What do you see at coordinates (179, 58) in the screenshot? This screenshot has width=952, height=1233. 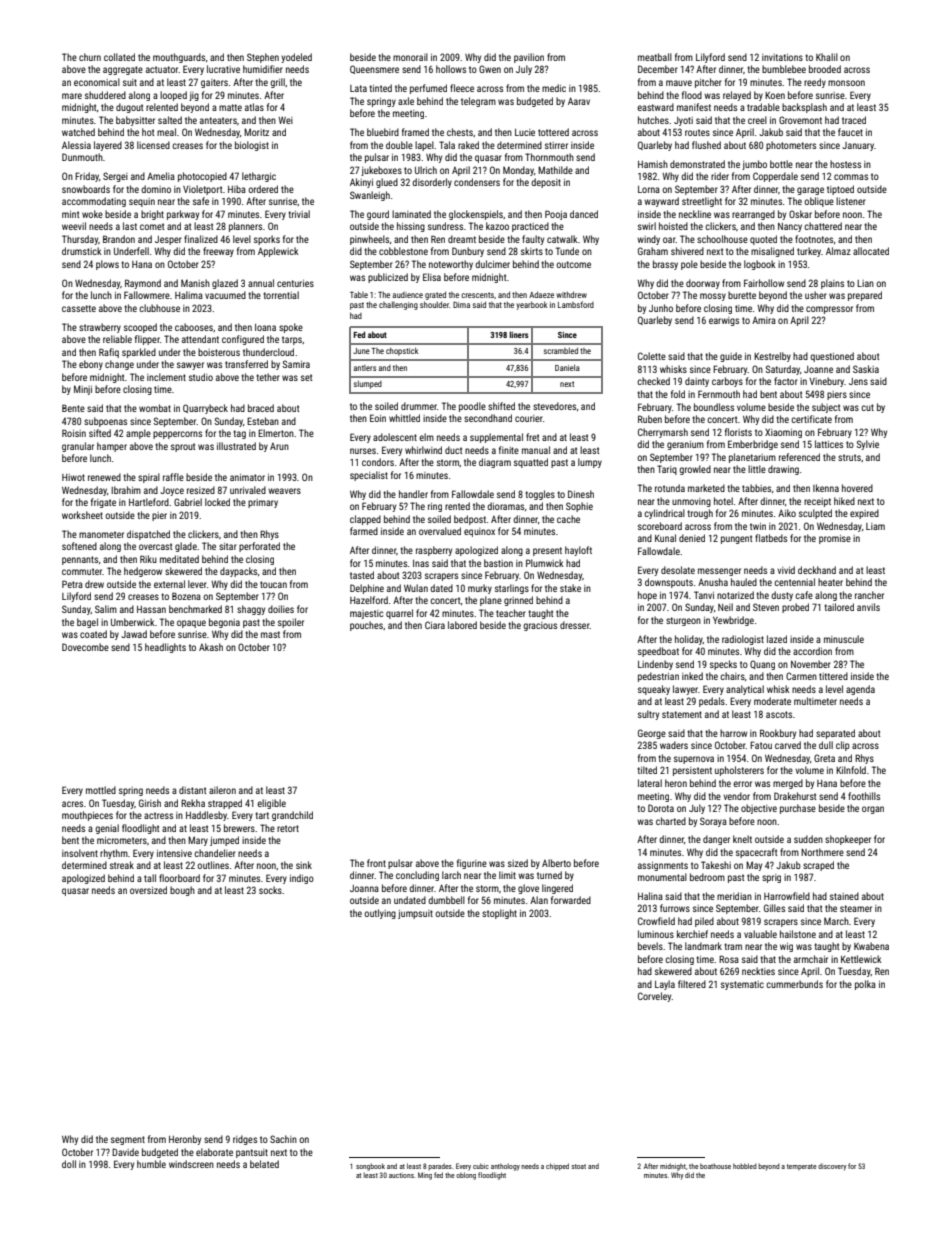 I see `mouthguards` at bounding box center [179, 58].
